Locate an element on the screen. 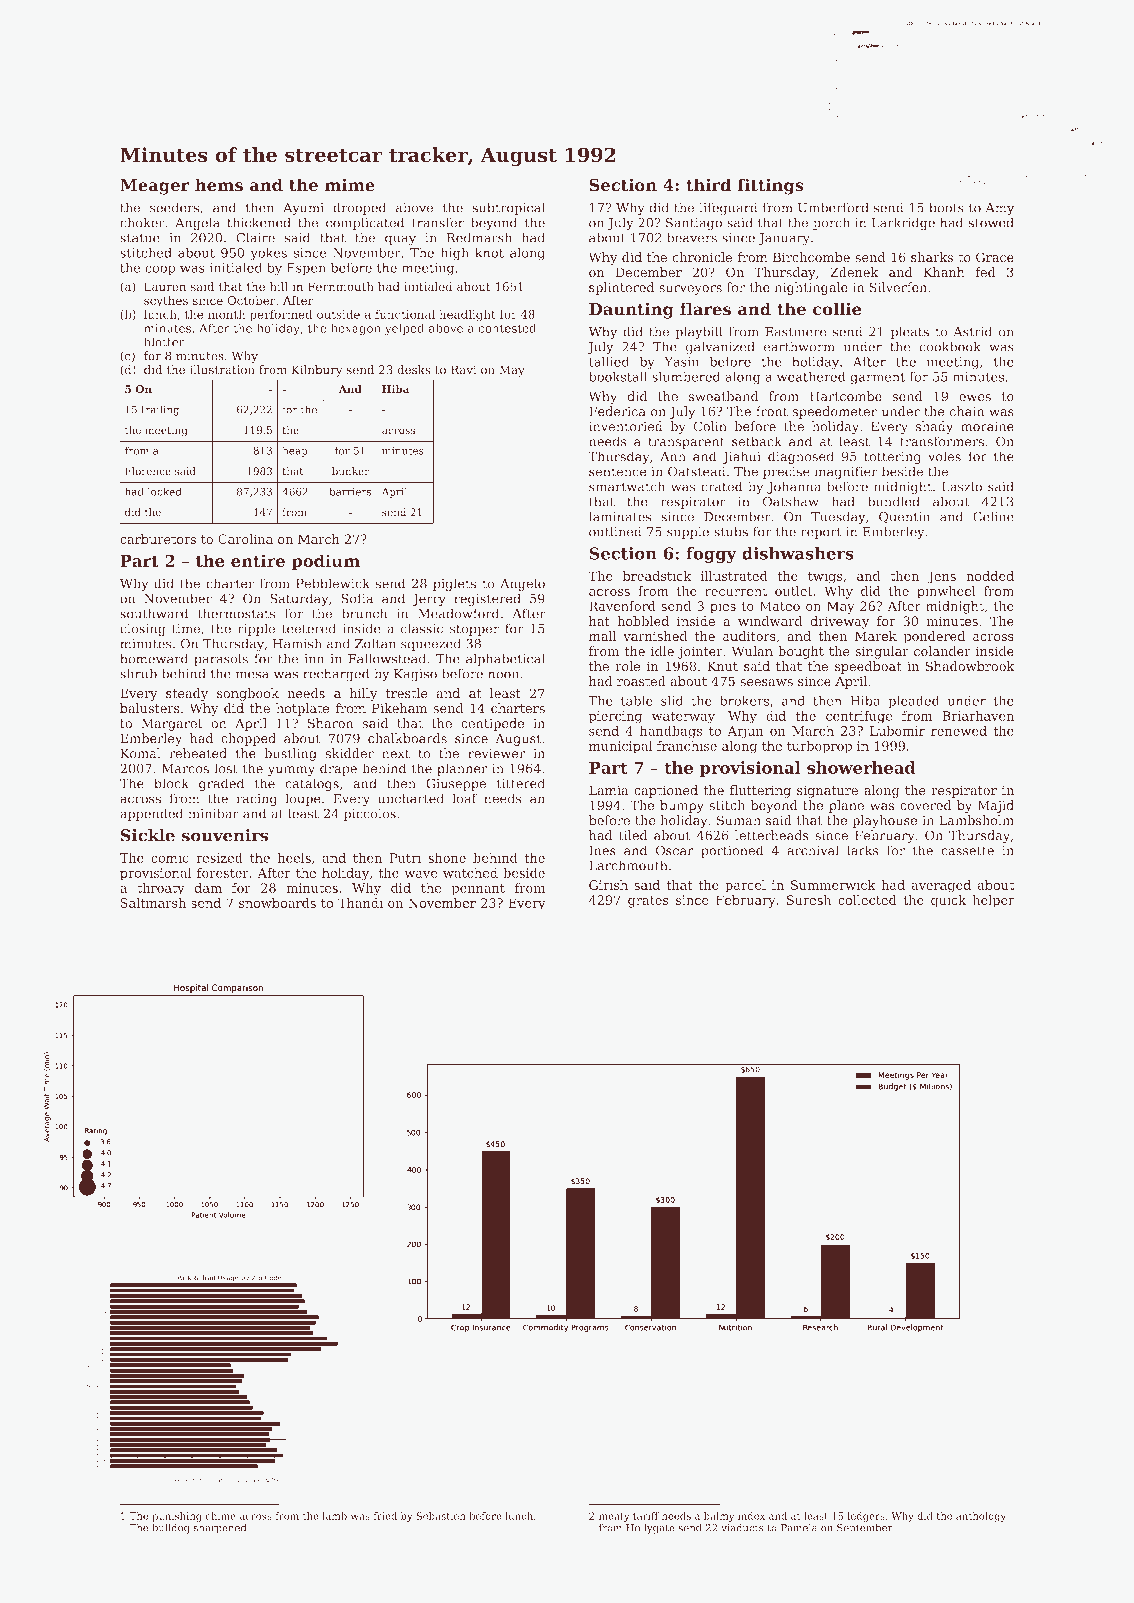 The height and width of the screenshot is (1603, 1134). mime is located at coordinates (350, 184).
